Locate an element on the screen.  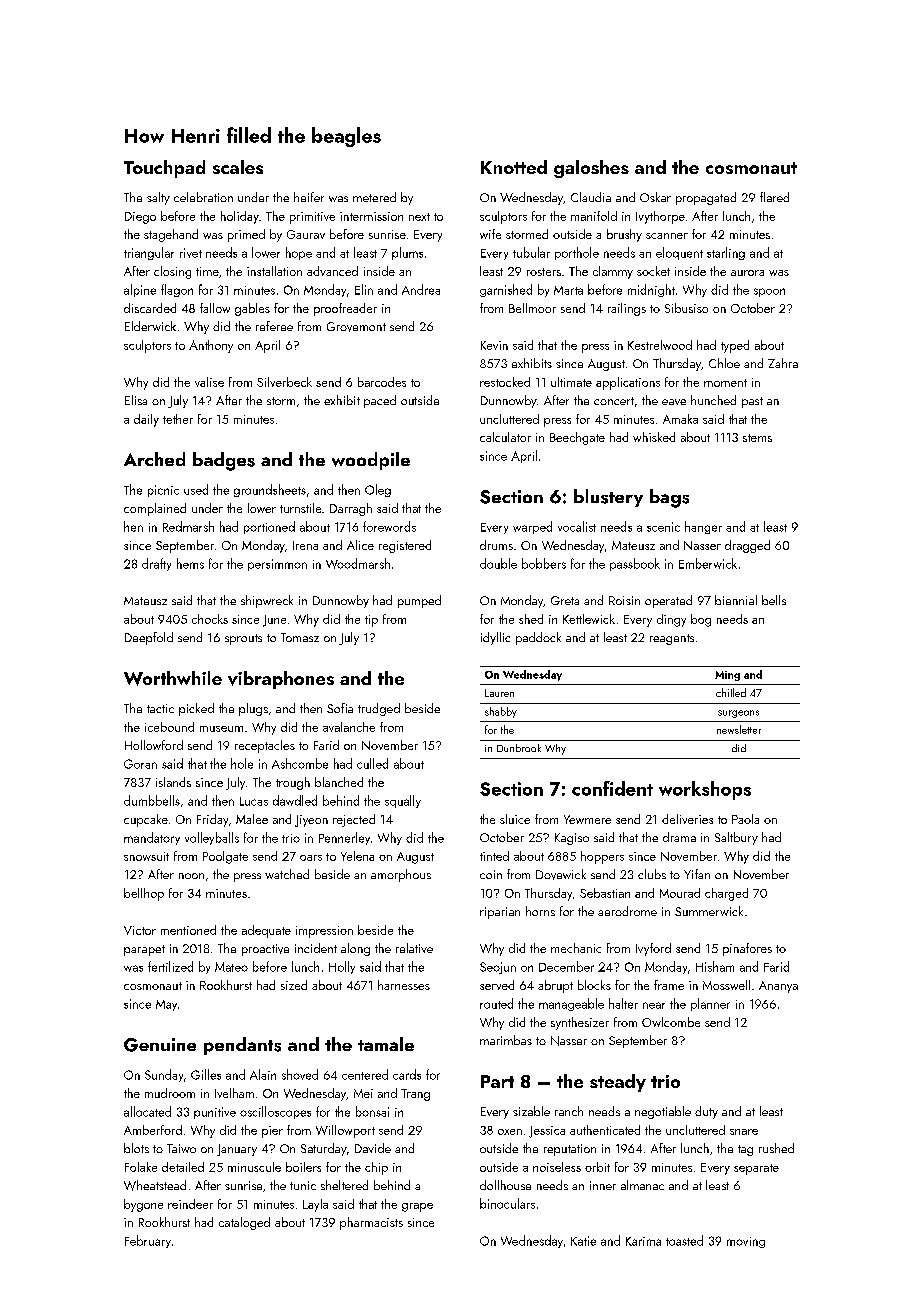
toasted is located at coordinates (684, 1240).
